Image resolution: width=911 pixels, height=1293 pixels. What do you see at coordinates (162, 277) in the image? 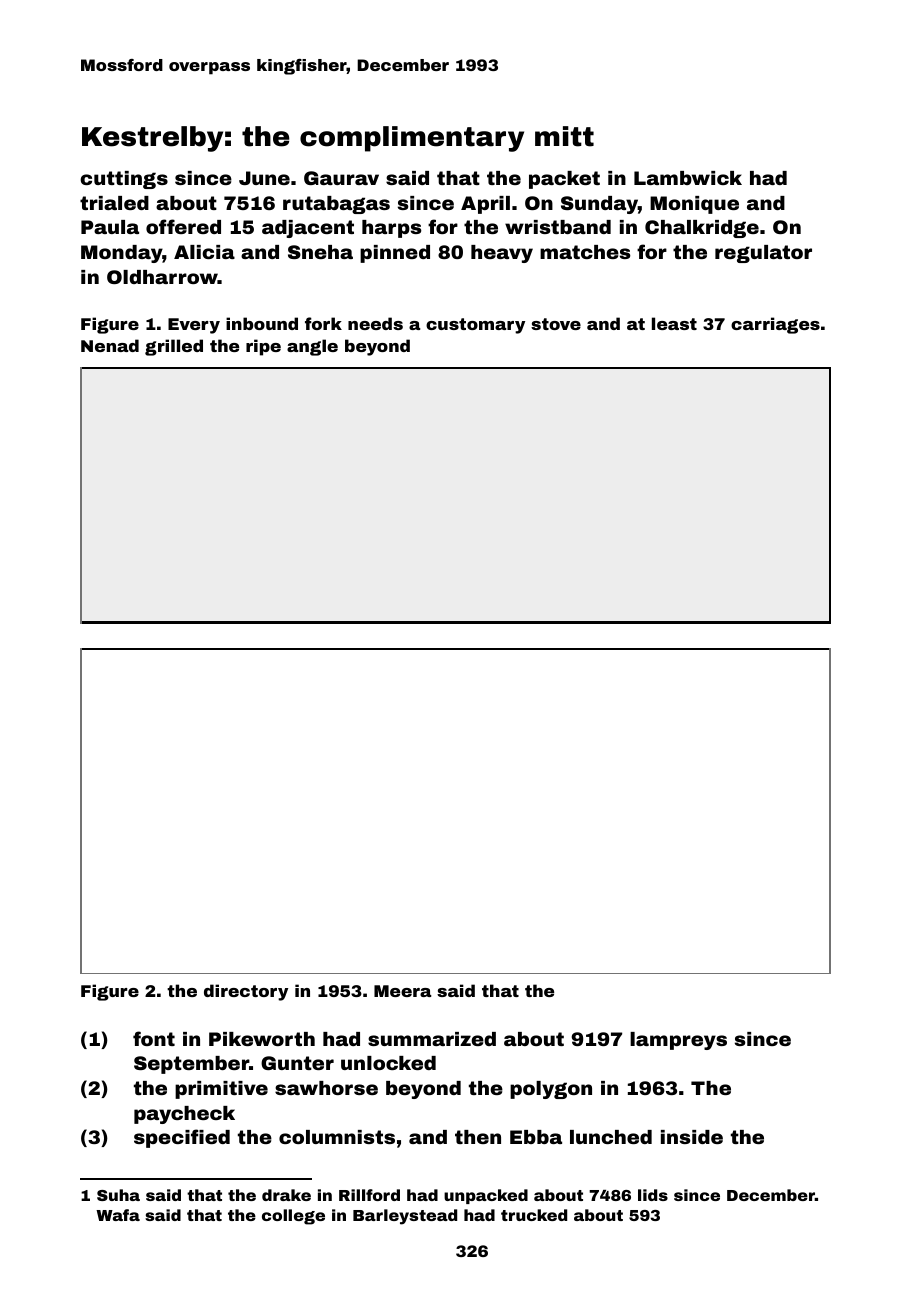
I see `Oldharrow` at bounding box center [162, 277].
